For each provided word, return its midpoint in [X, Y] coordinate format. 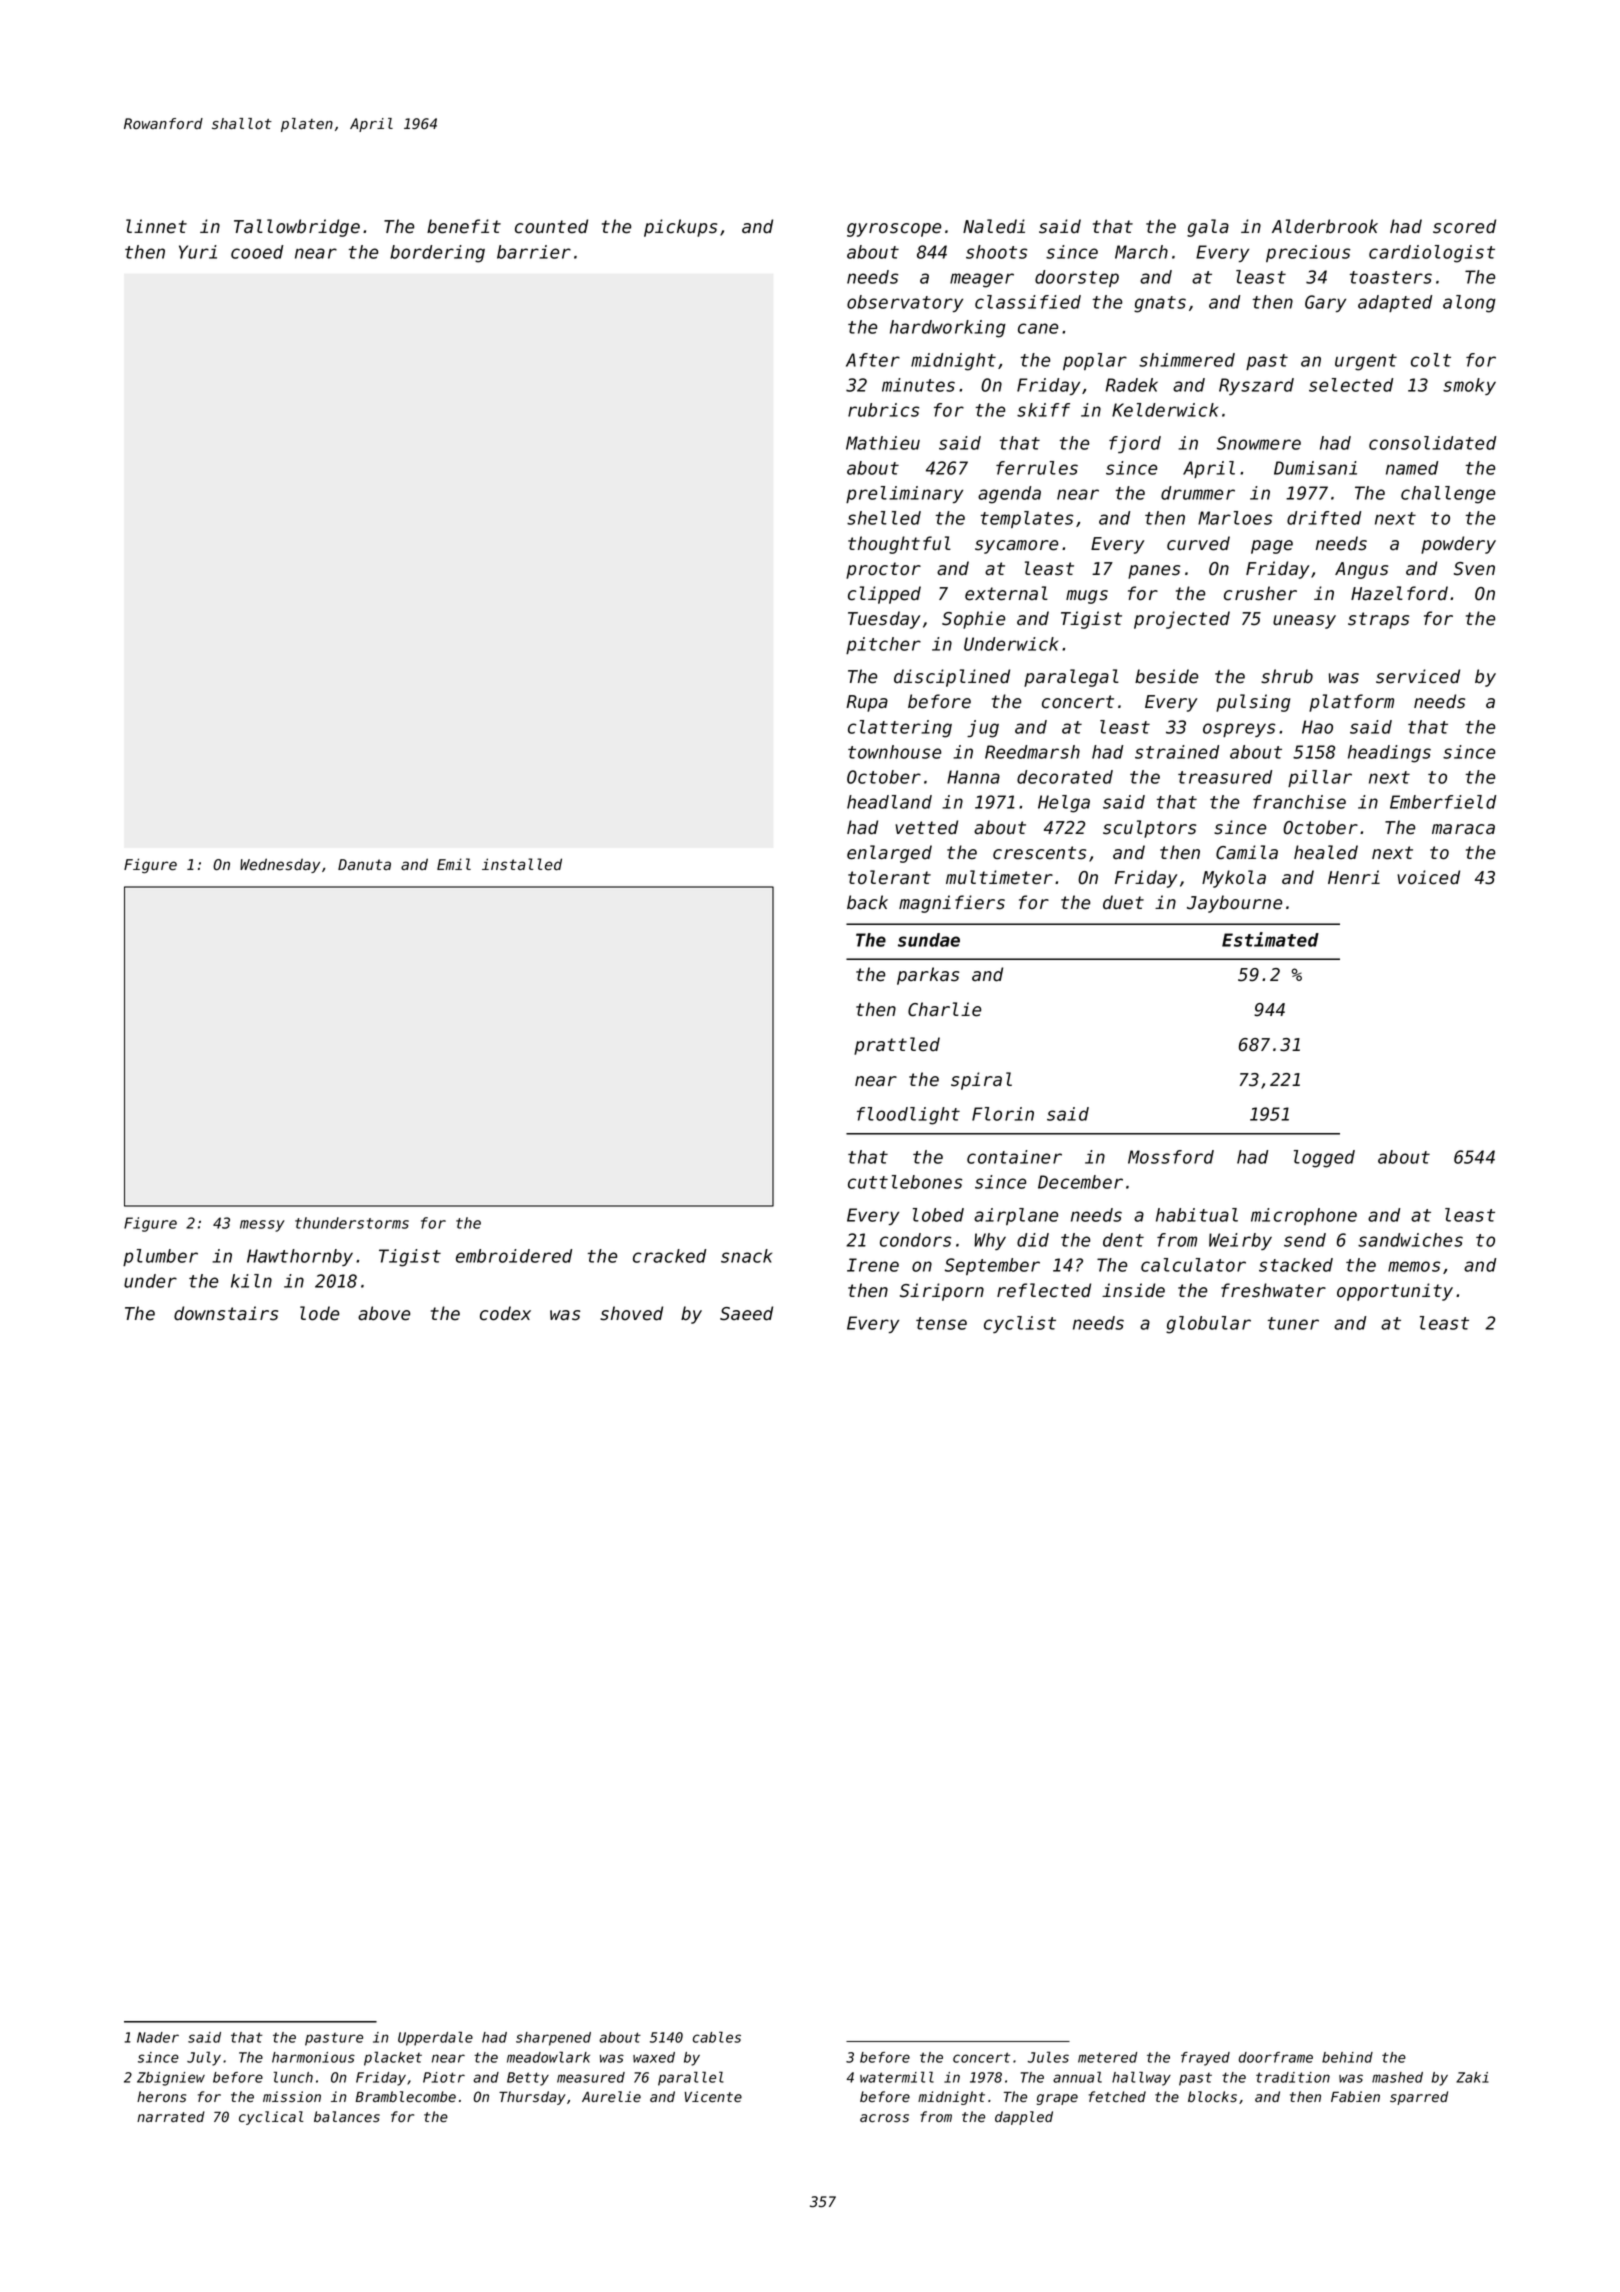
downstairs [226, 1313]
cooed [257, 252]
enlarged [889, 854]
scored [1464, 226]
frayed [1205, 2059]
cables [717, 2037]
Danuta [364, 864]
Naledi [994, 226]
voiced [1428, 877]
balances [347, 2117]
